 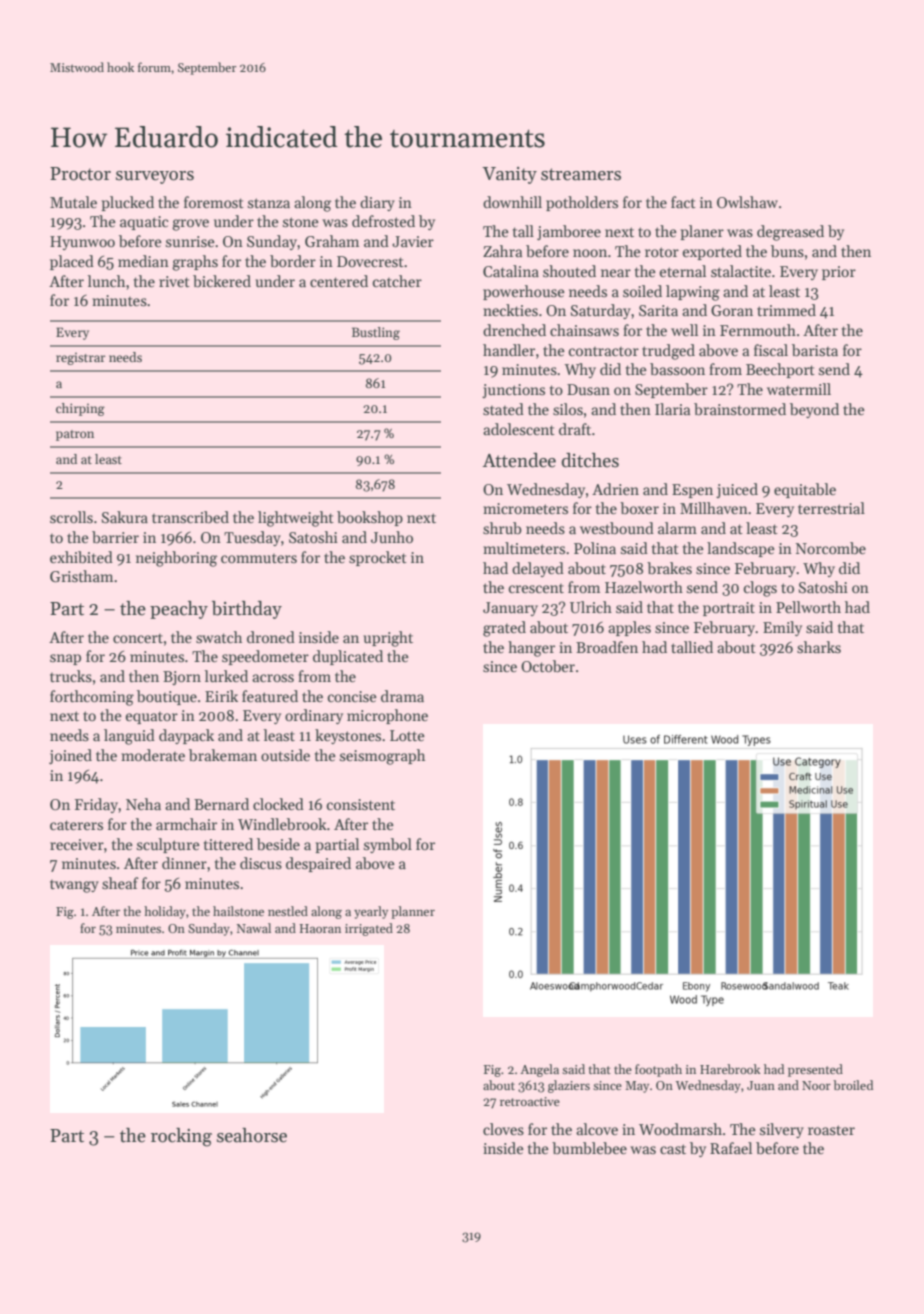 I want to click on retroactive, so click(x=530, y=1101).
